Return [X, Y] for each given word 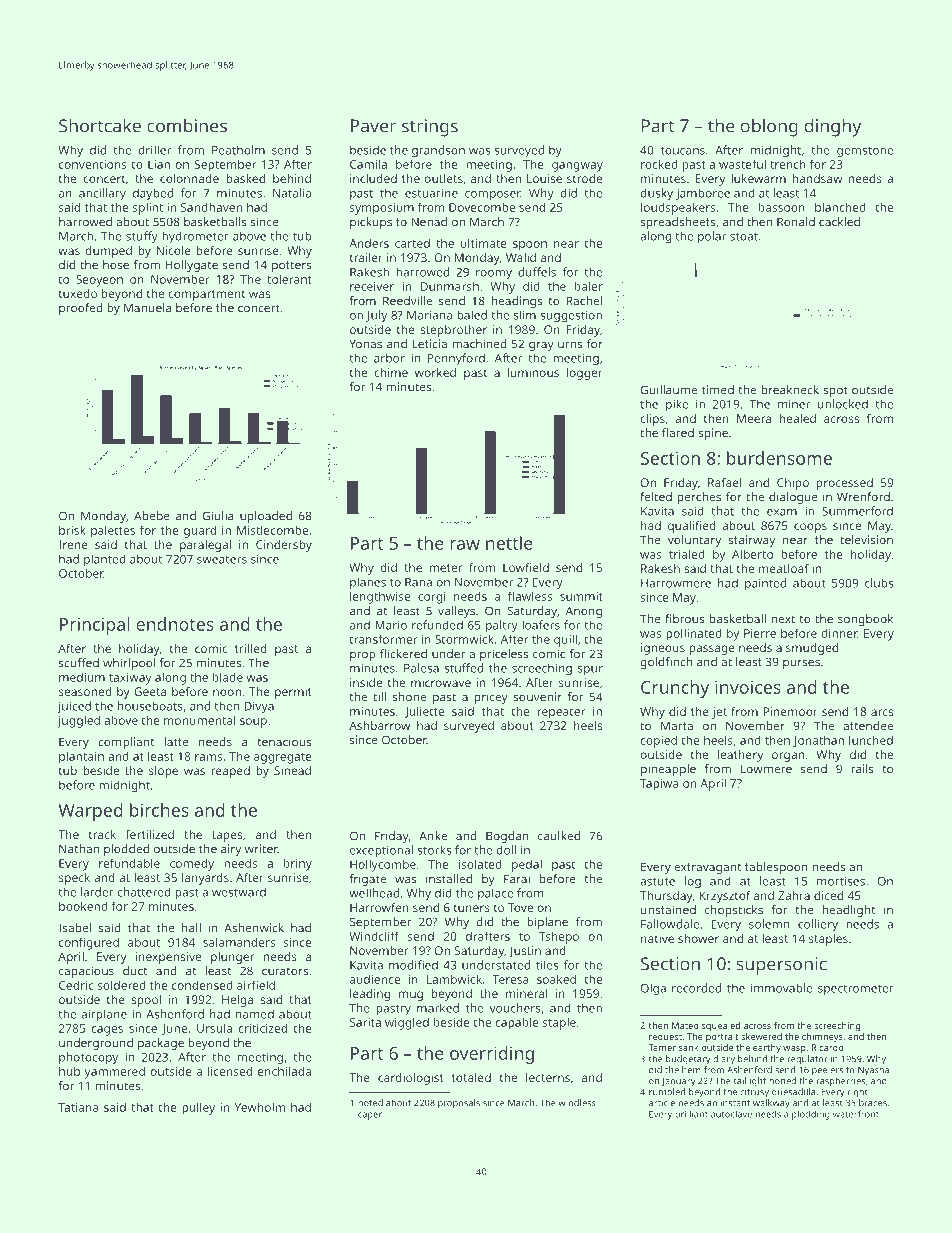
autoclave [731, 1114]
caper [370, 1116]
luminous [533, 372]
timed [718, 390]
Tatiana [78, 1107]
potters [292, 266]
